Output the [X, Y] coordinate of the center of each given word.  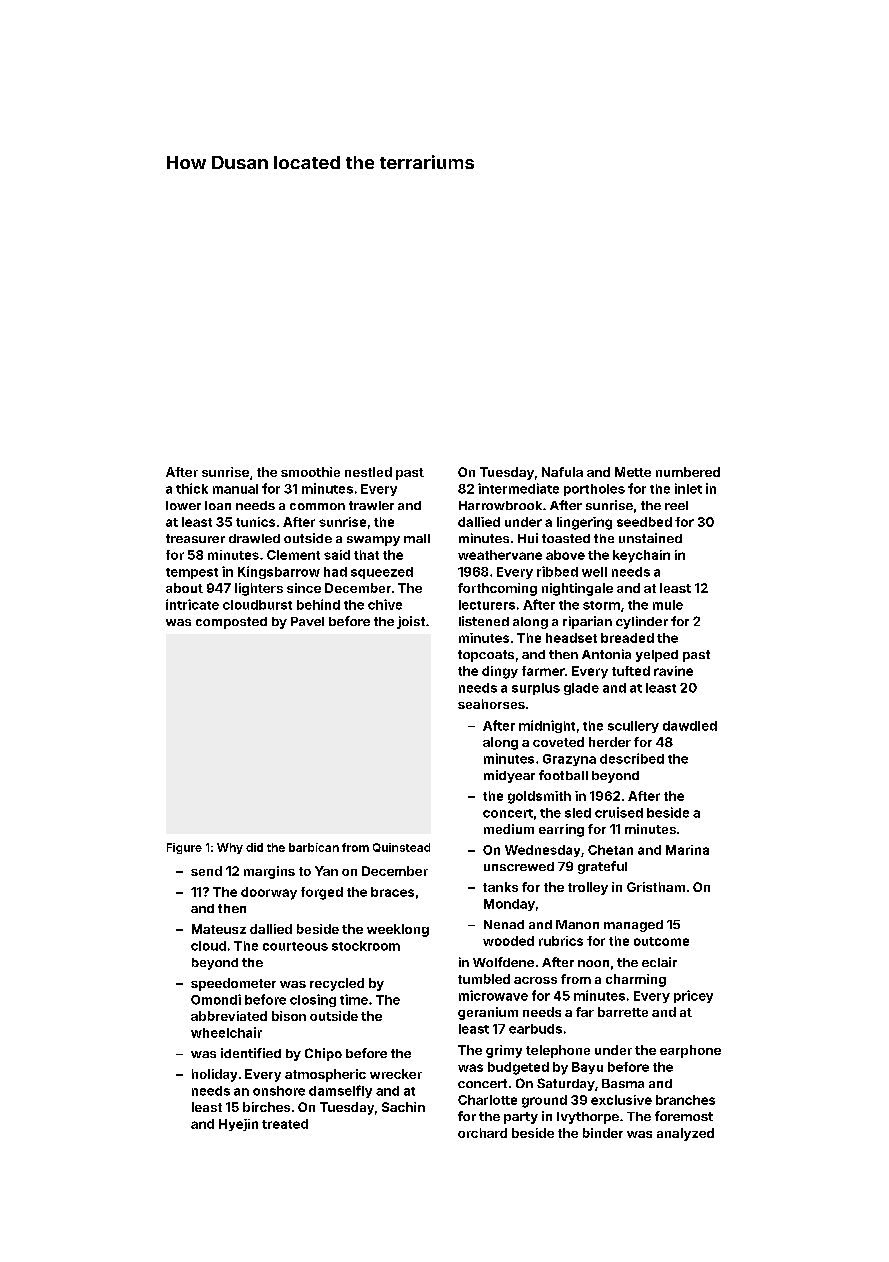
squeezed [382, 573]
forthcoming [497, 589]
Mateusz [219, 929]
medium [509, 829]
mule [668, 605]
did [254, 847]
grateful [602, 867]
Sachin [403, 1107]
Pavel [307, 621]
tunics [255, 522]
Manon [577, 924]
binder [603, 1133]
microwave [493, 995]
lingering [584, 523]
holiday [214, 1075]
